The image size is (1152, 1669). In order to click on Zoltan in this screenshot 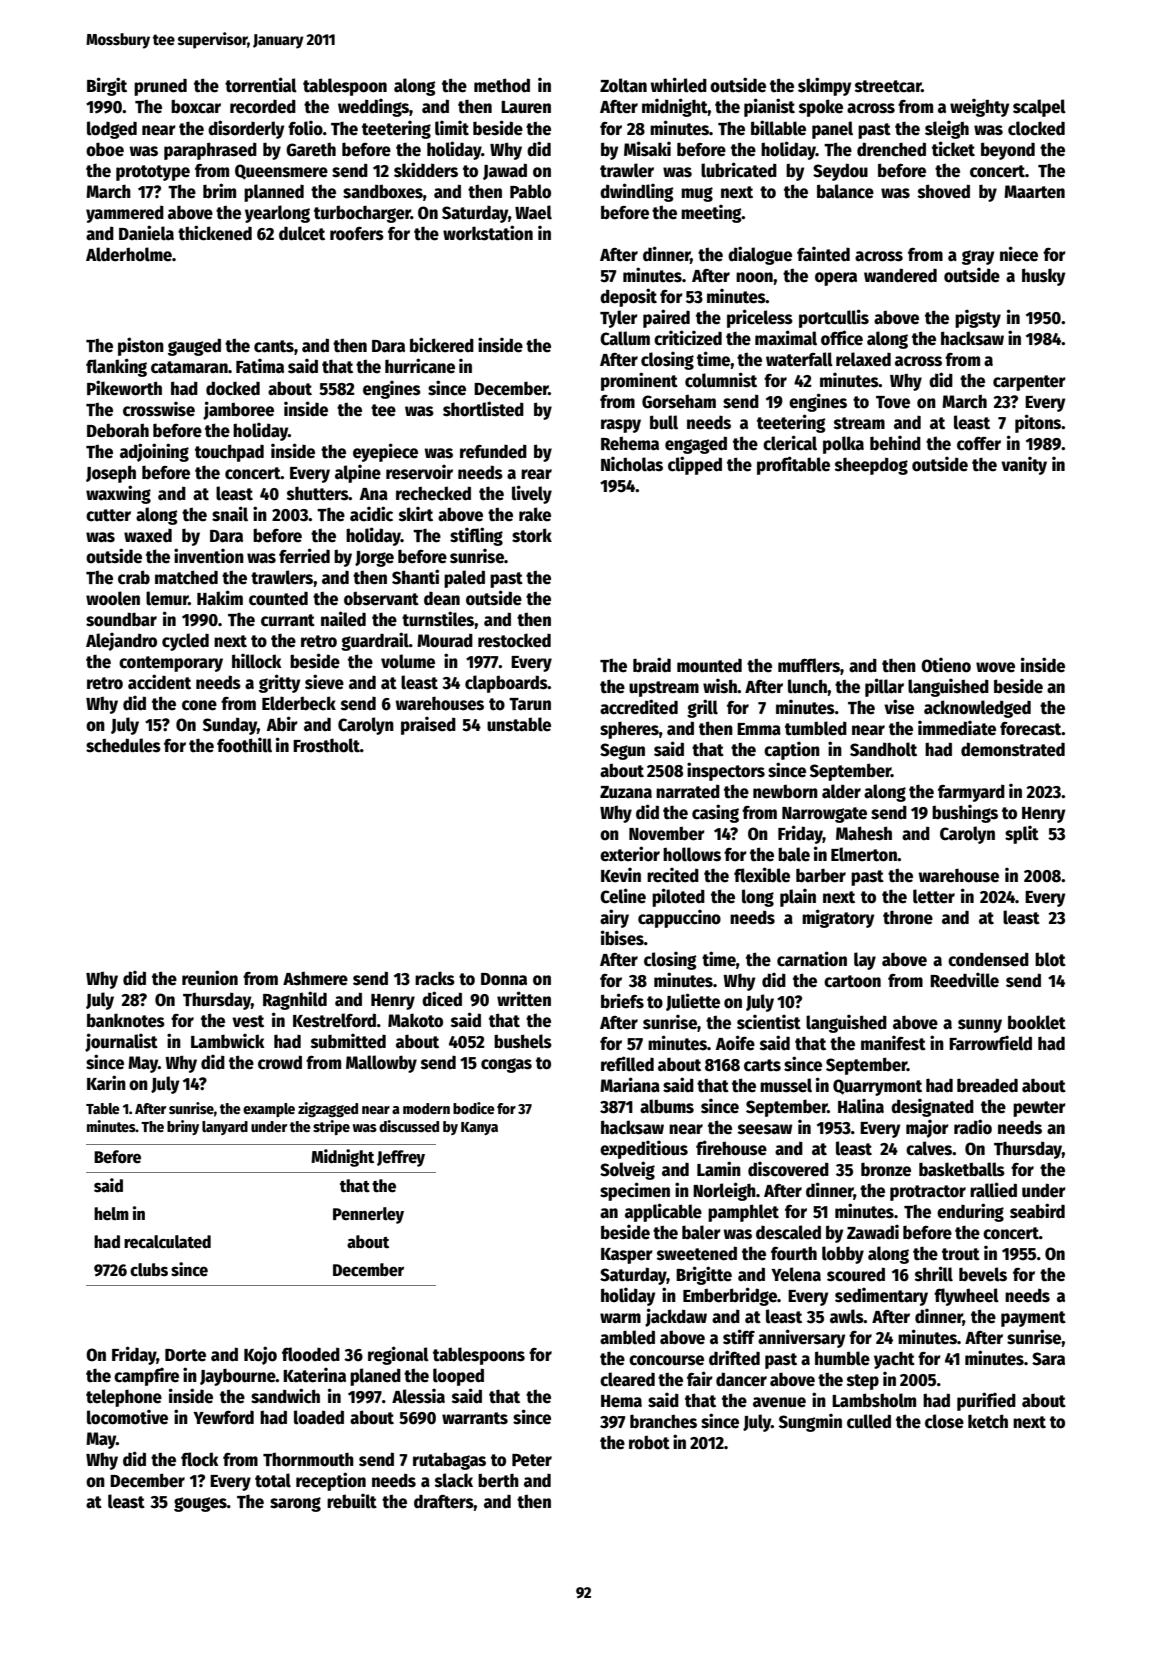, I will do `click(623, 85)`.
